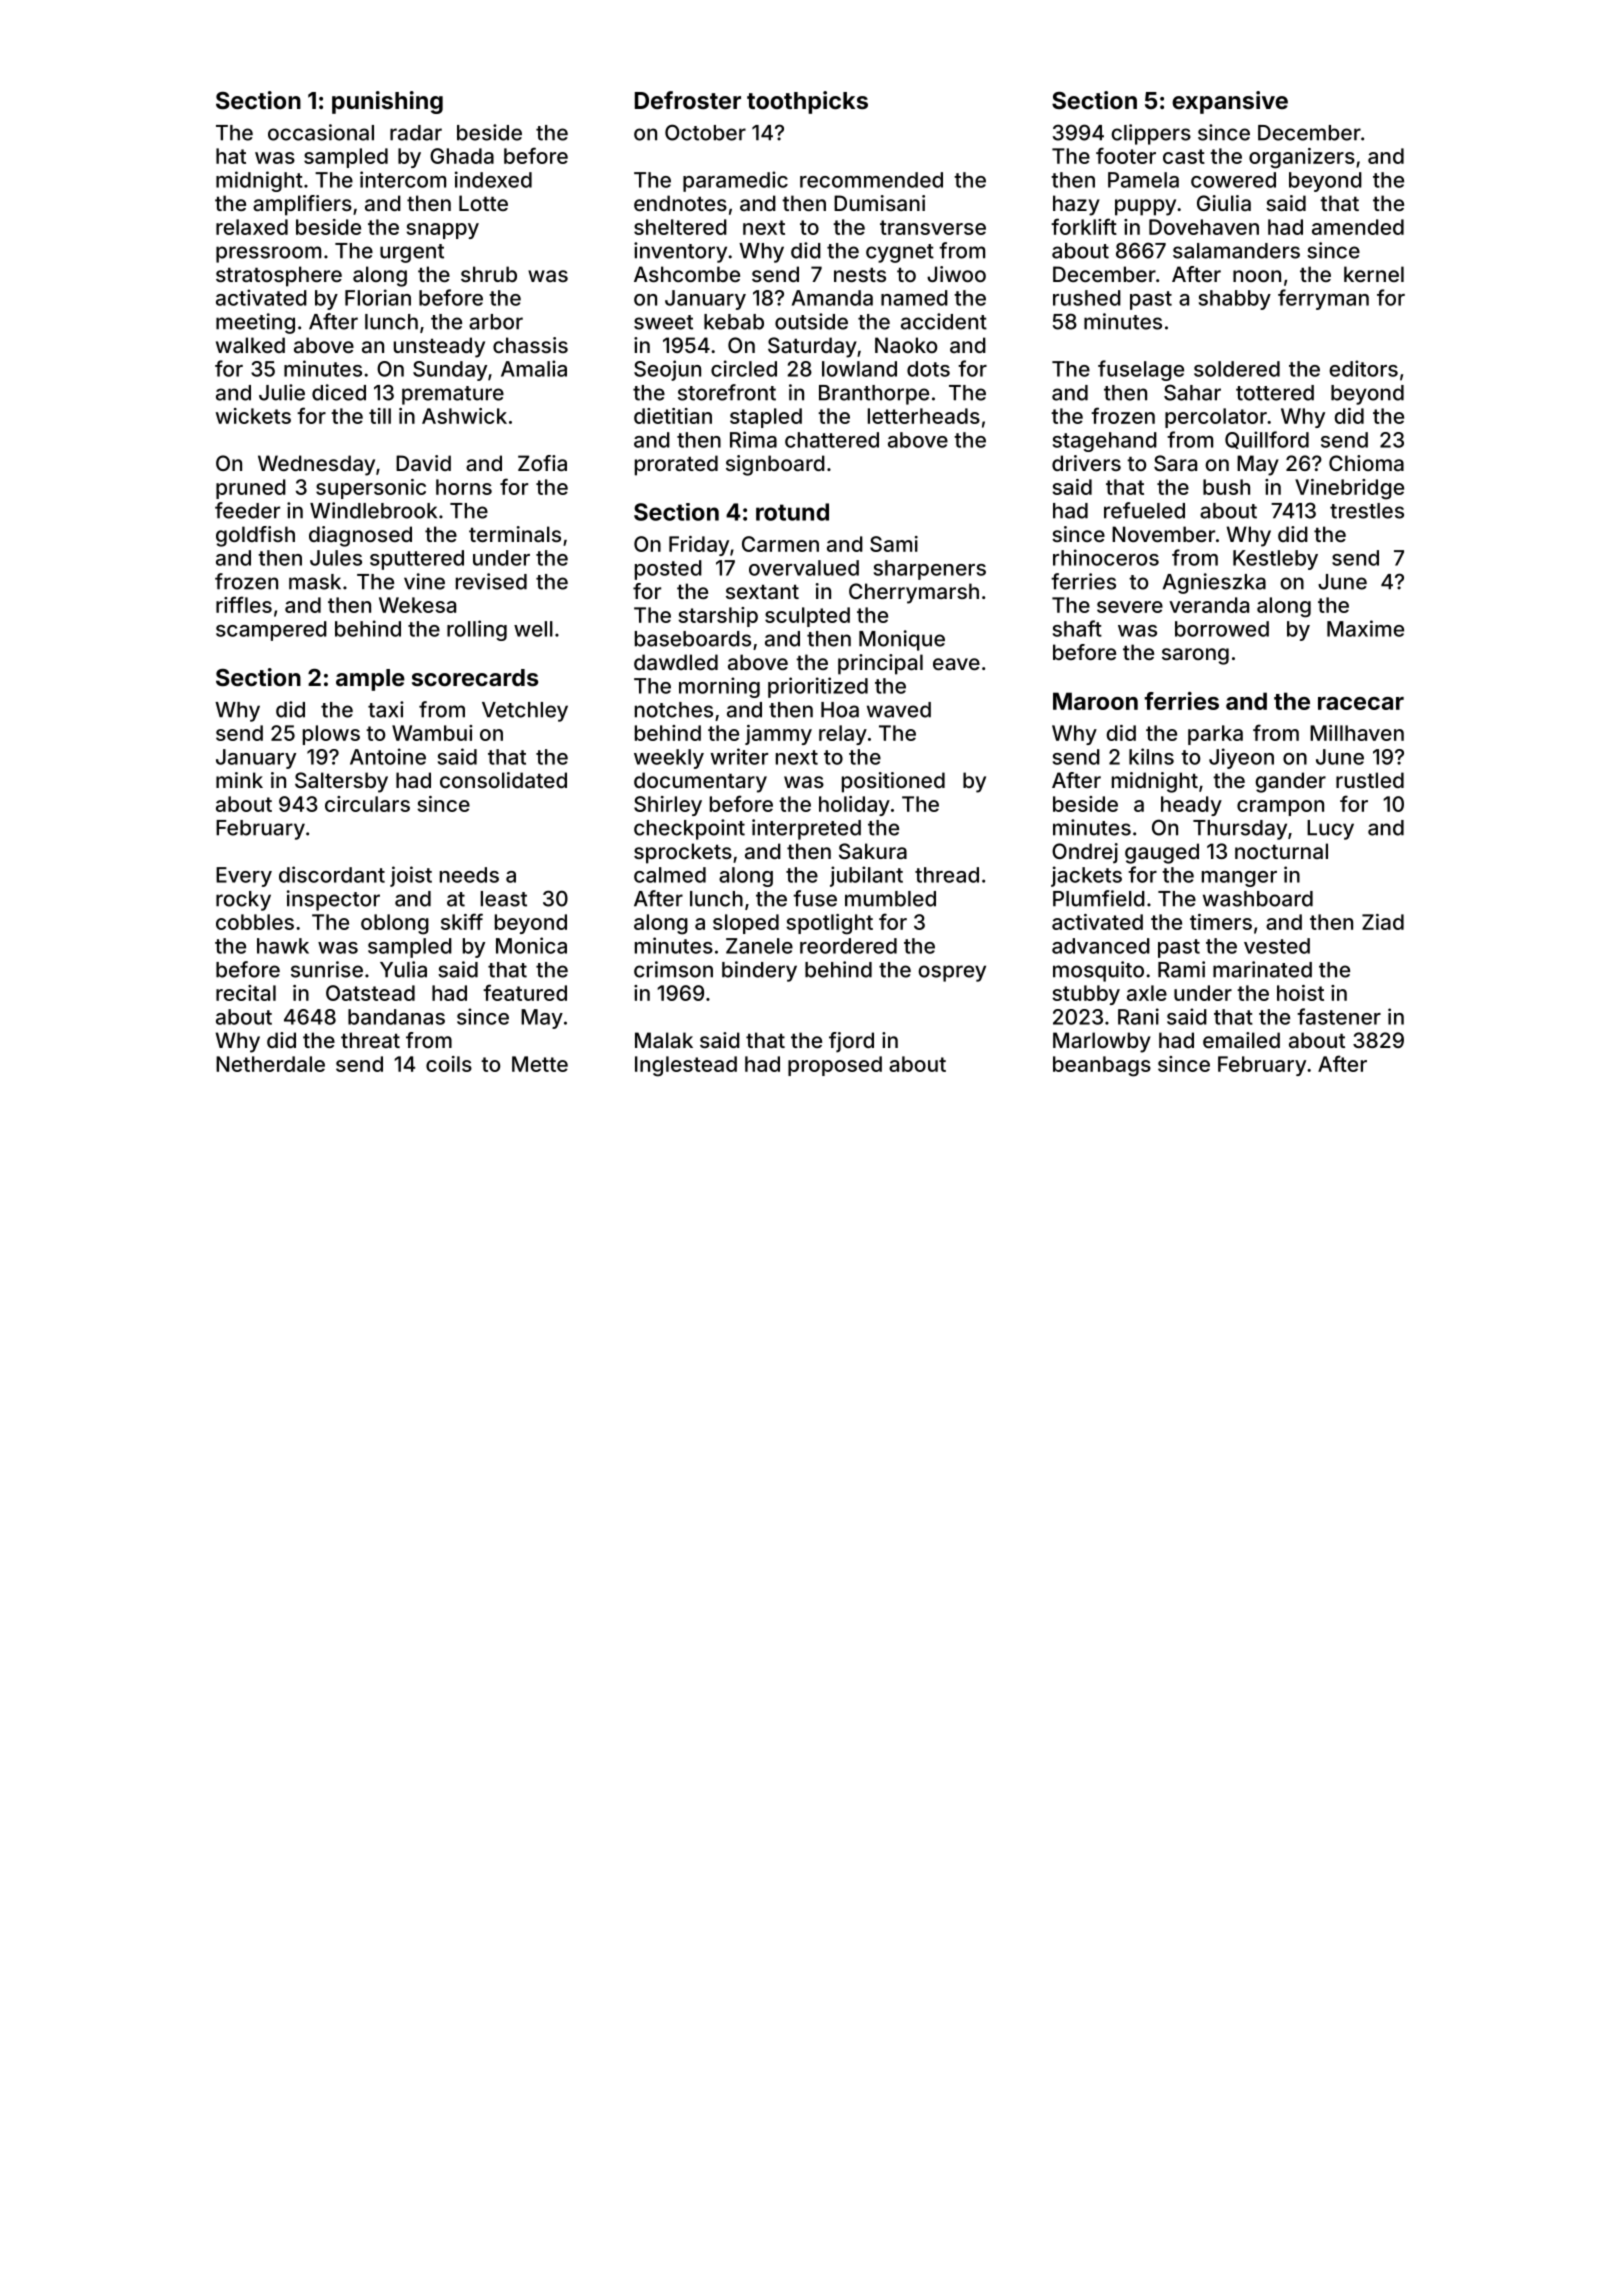  I want to click on forklift, so click(1084, 226).
